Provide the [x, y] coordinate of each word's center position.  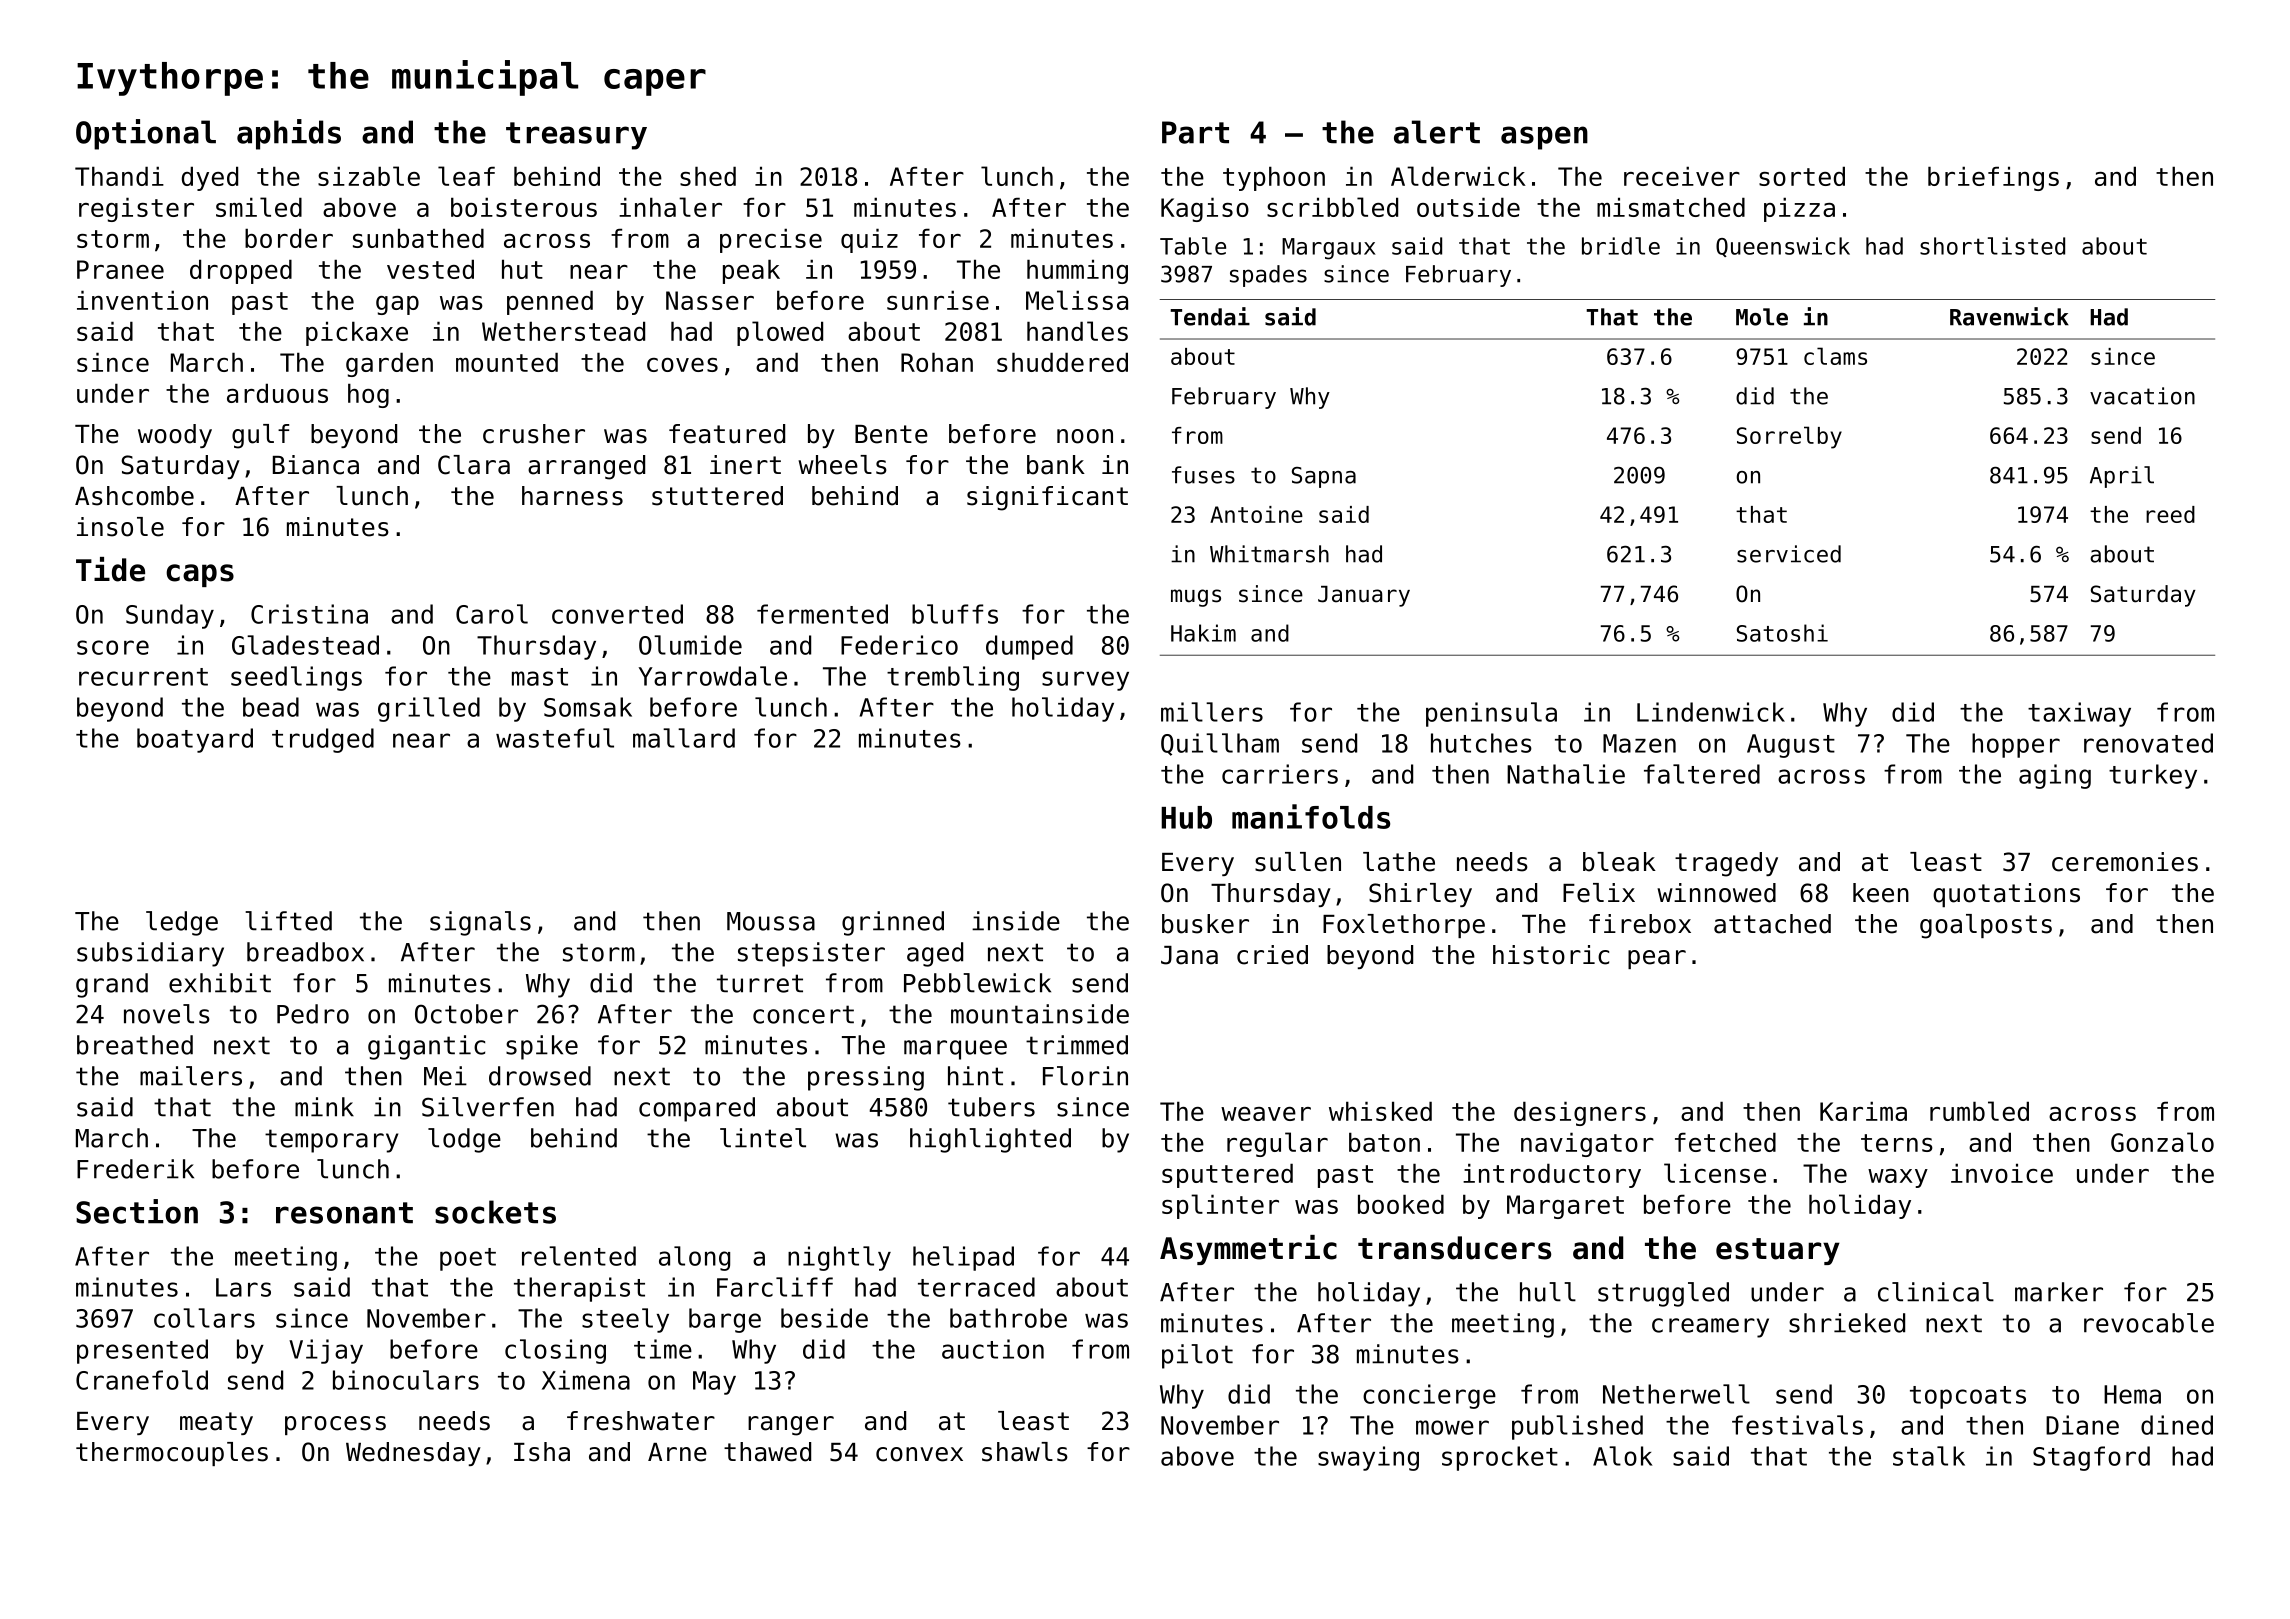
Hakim [1203, 633]
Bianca [316, 465]
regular [1277, 1144]
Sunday [170, 616]
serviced [1789, 554]
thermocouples [172, 1454]
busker [1205, 924]
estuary [1778, 1251]
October [466, 1014]
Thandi [119, 176]
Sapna [1324, 477]
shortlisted [1992, 246]
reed [2170, 514]
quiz [869, 240]
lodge [464, 1140]
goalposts [1986, 926]
